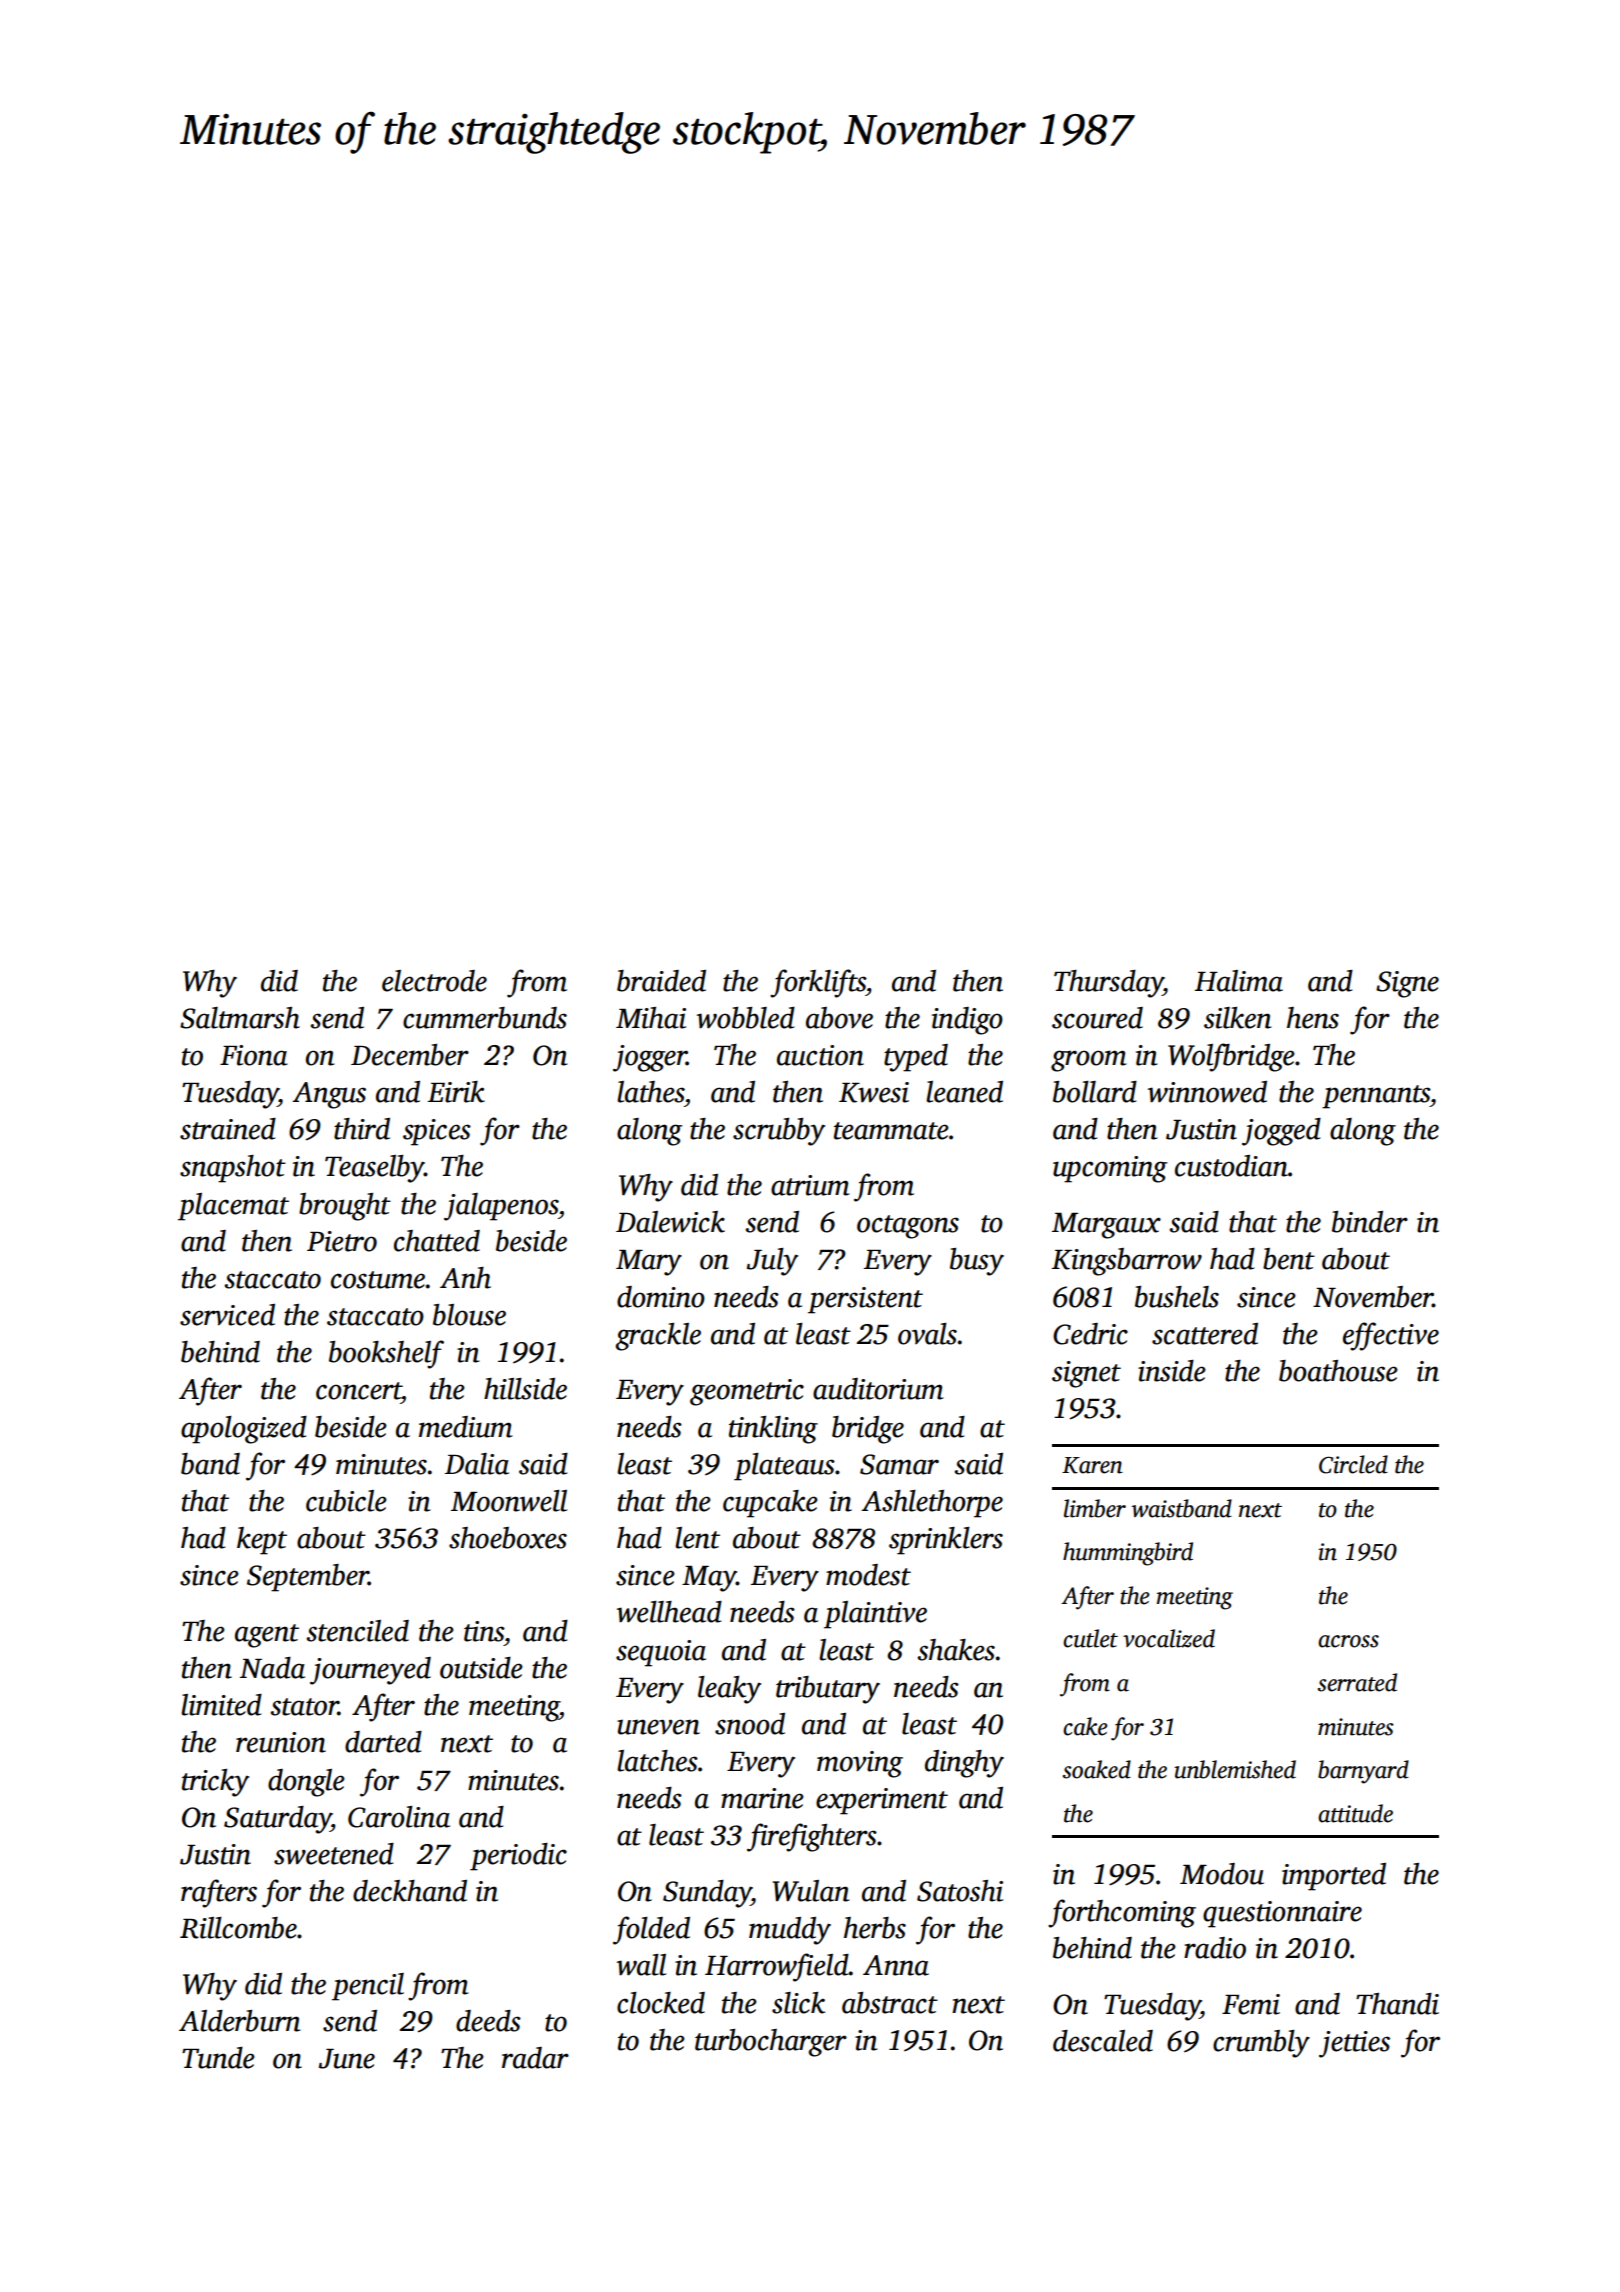  I want to click on unblemished, so click(1235, 1769).
